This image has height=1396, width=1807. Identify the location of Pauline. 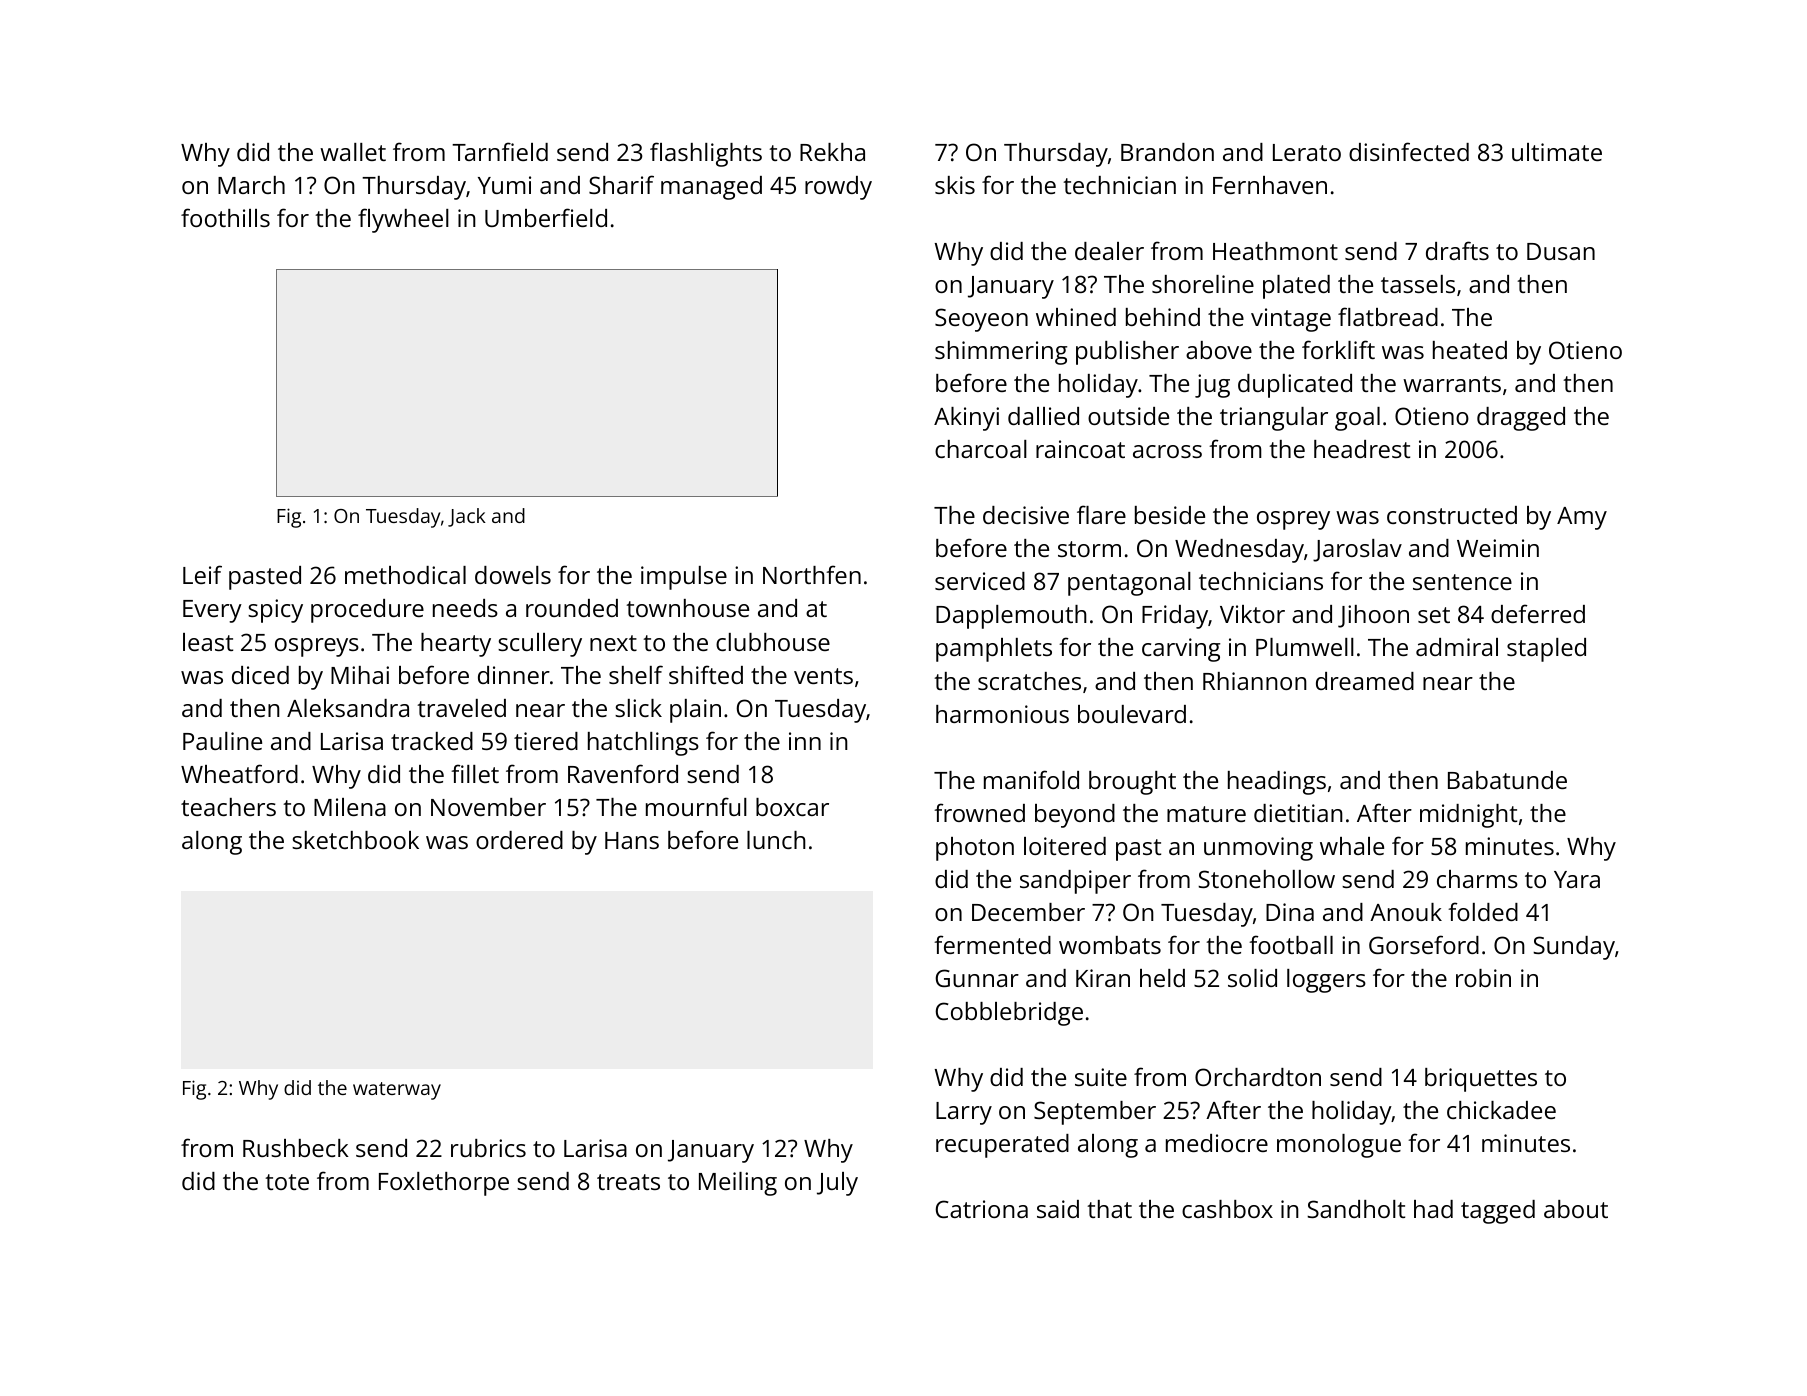
(222, 741).
